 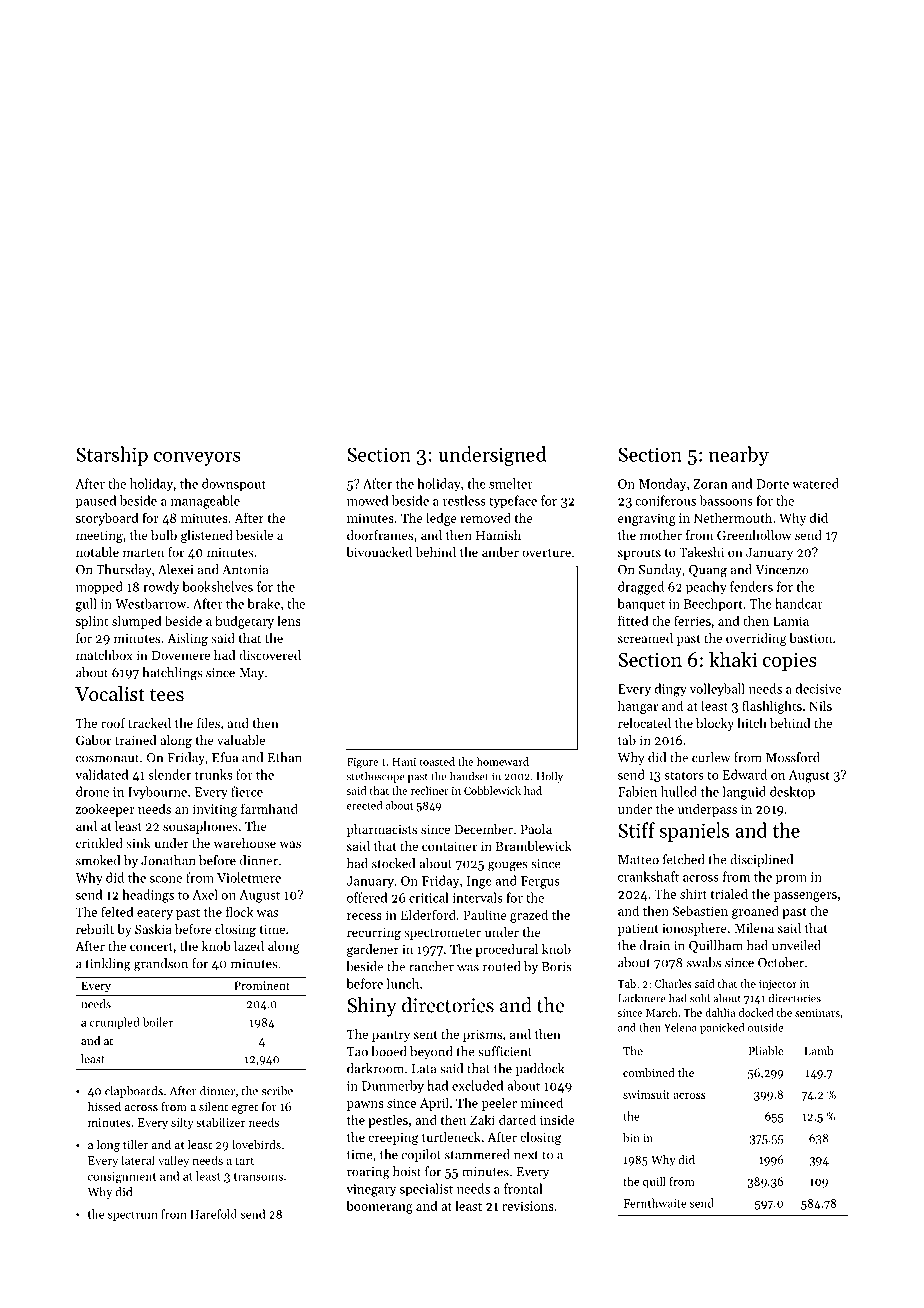 I want to click on smelter, so click(x=511, y=483).
